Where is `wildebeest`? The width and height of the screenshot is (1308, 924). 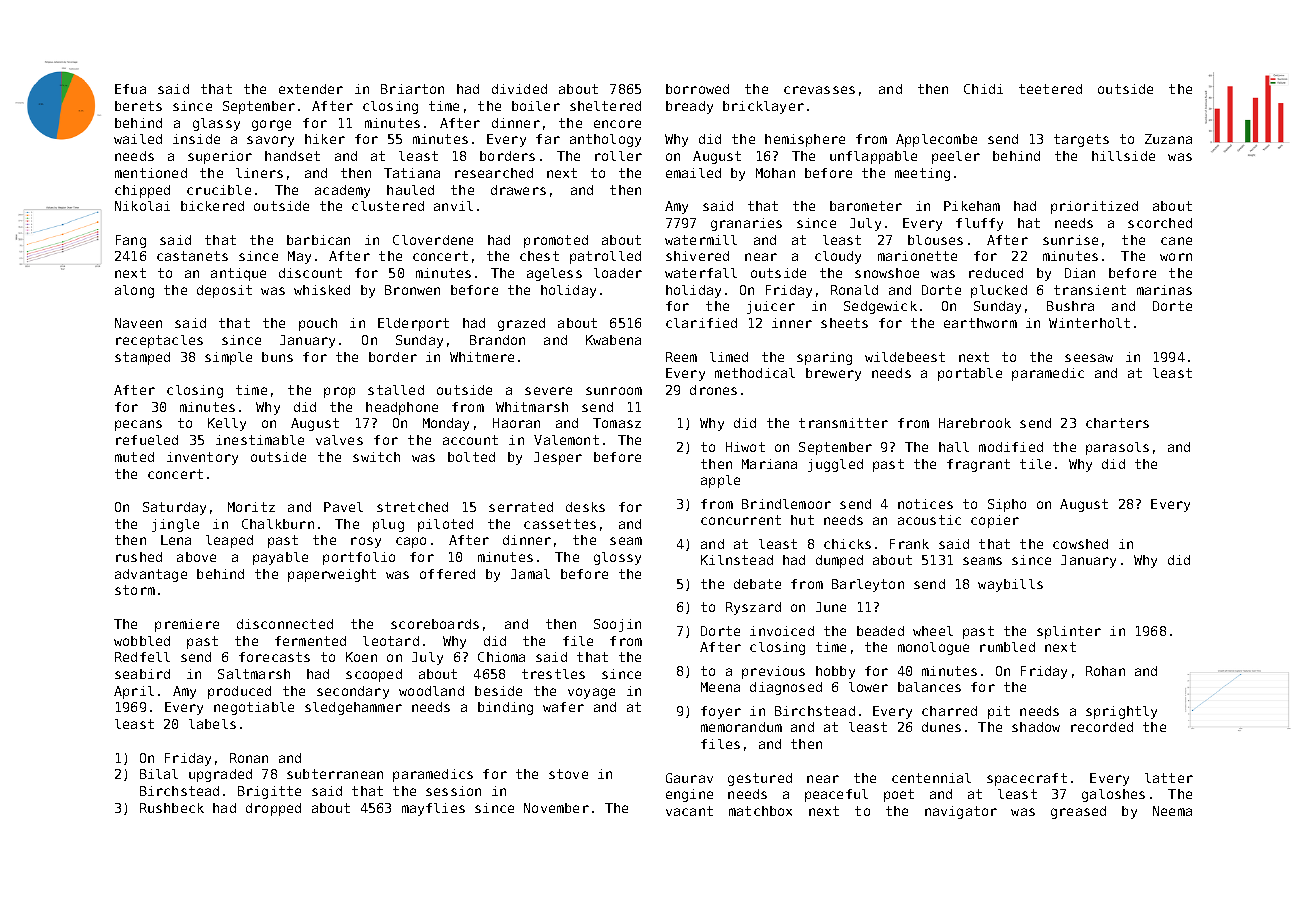 wildebeest is located at coordinates (905, 357).
